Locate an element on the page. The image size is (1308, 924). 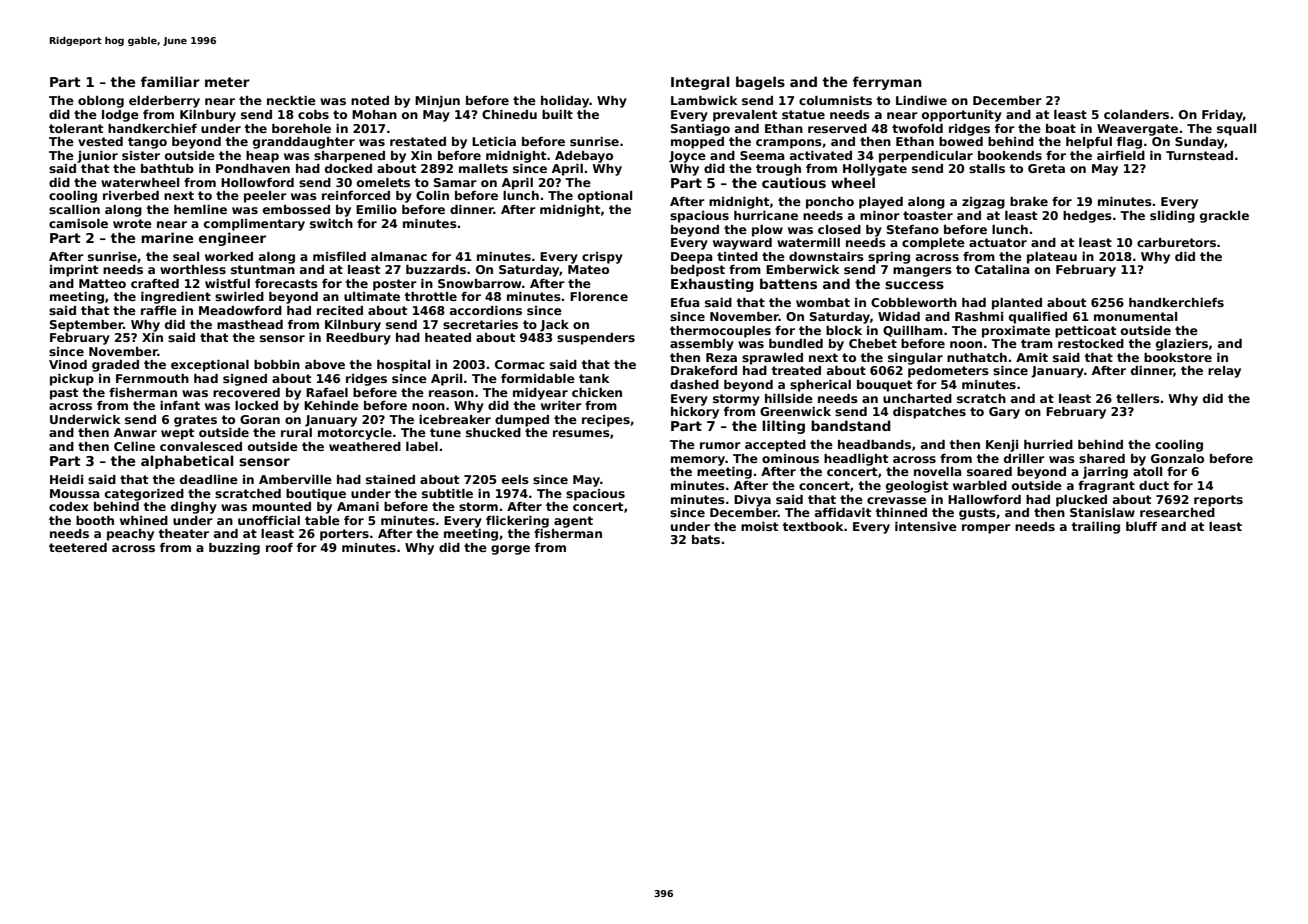
worked is located at coordinates (229, 256).
